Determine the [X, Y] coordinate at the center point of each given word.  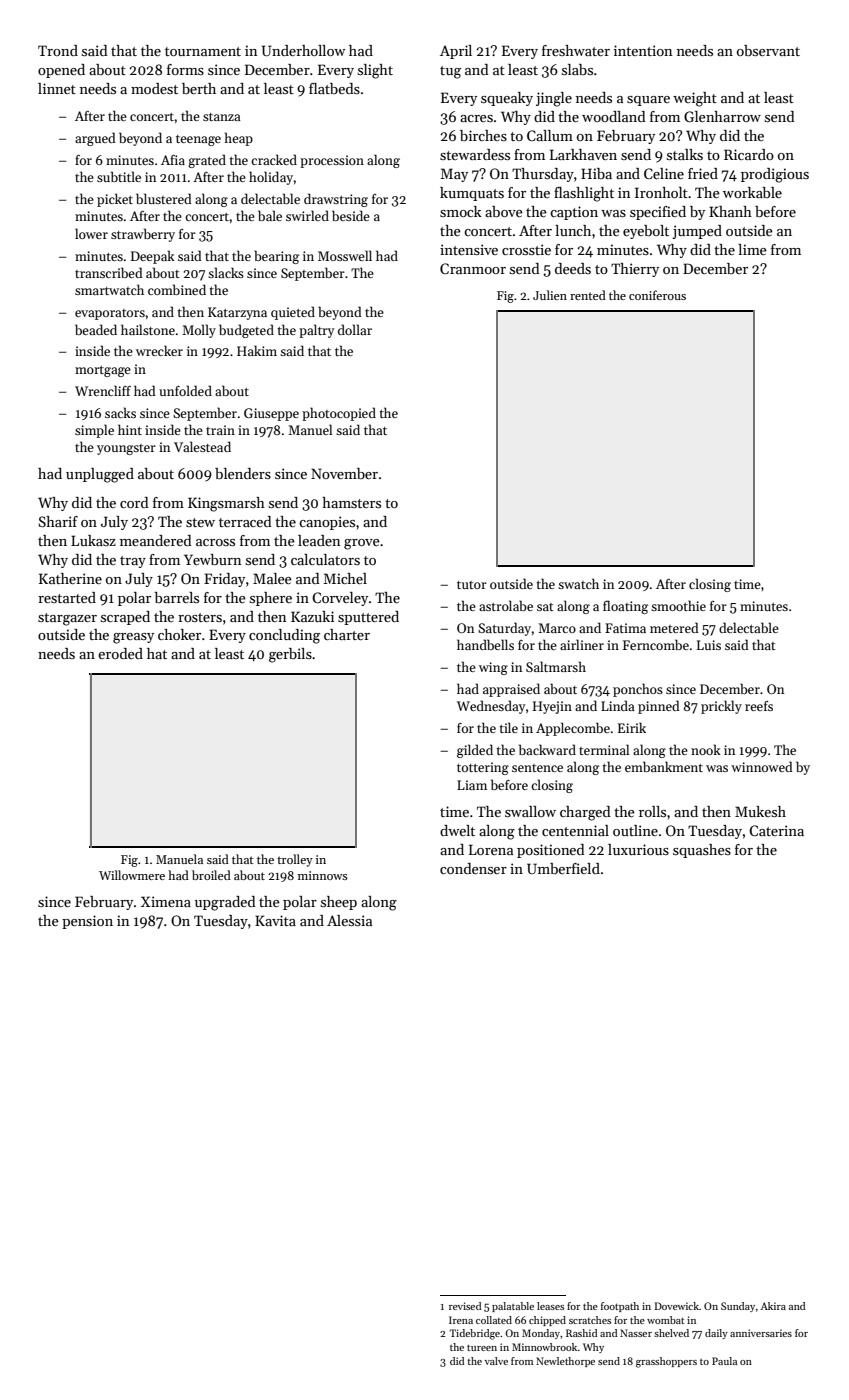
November [344, 473]
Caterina [776, 830]
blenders [243, 473]
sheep [339, 903]
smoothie [678, 605]
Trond [58, 50]
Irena [461, 1320]
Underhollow [303, 50]
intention [643, 50]
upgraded [225, 903]
